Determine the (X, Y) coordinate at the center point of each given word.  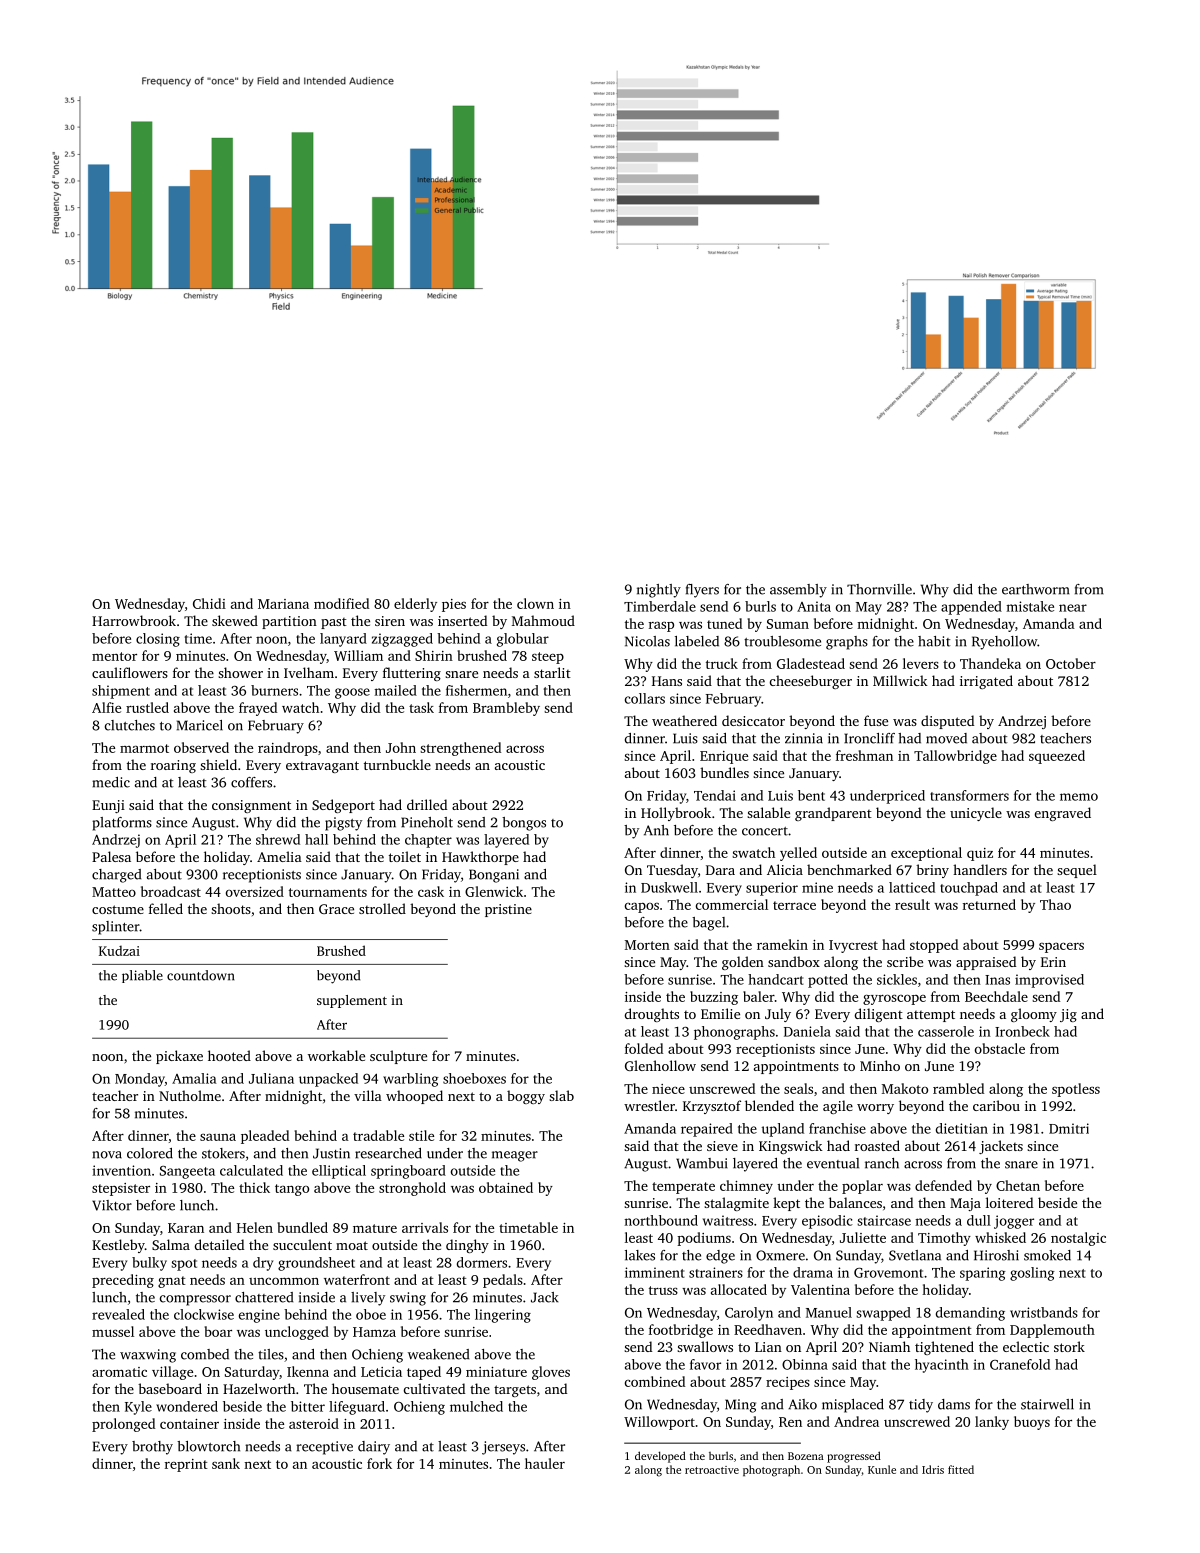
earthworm (1036, 589)
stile (421, 1135)
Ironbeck (1022, 1031)
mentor (114, 656)
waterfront (357, 1279)
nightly (659, 591)
